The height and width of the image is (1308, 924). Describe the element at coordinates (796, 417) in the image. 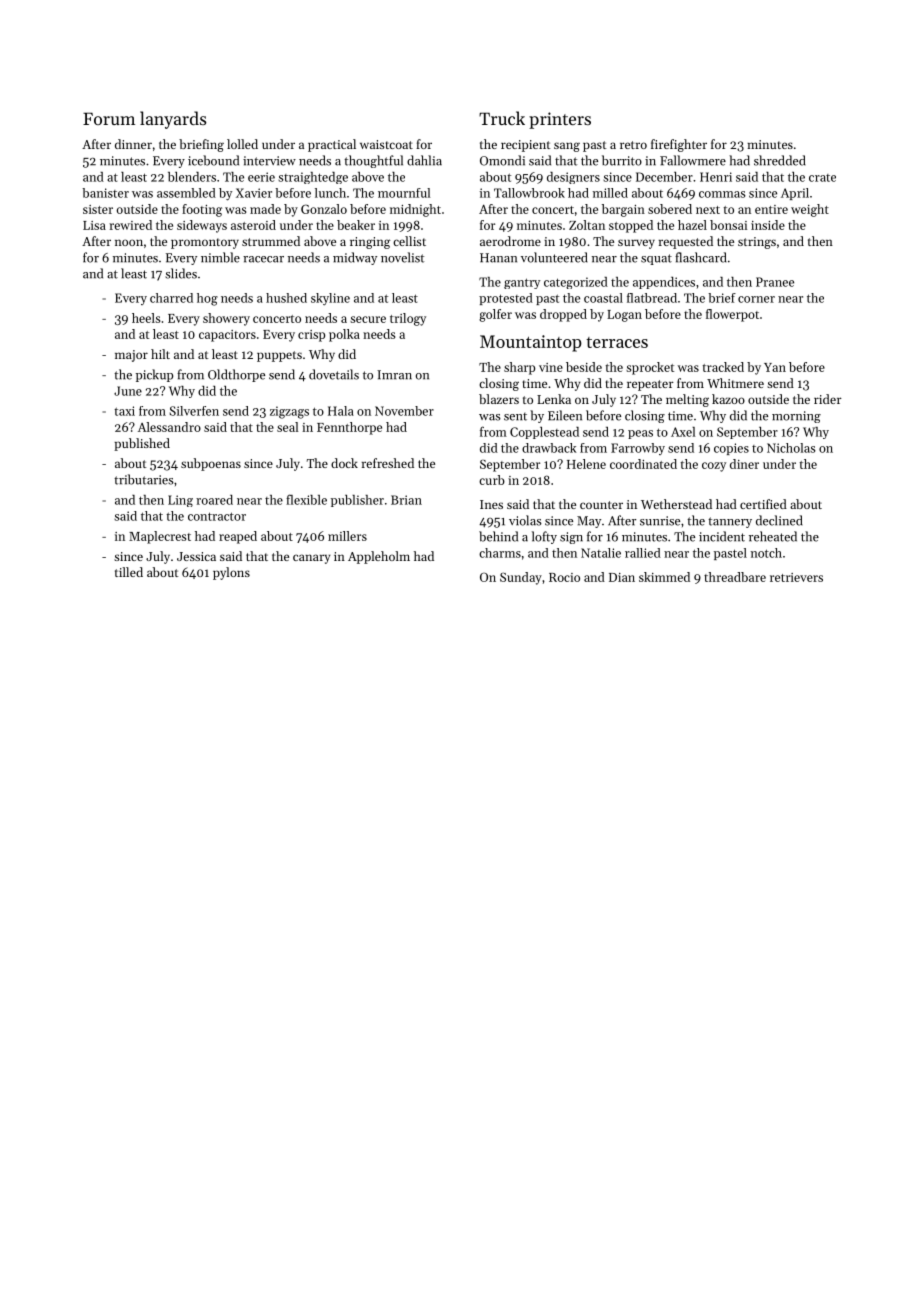

I see `morning` at that location.
